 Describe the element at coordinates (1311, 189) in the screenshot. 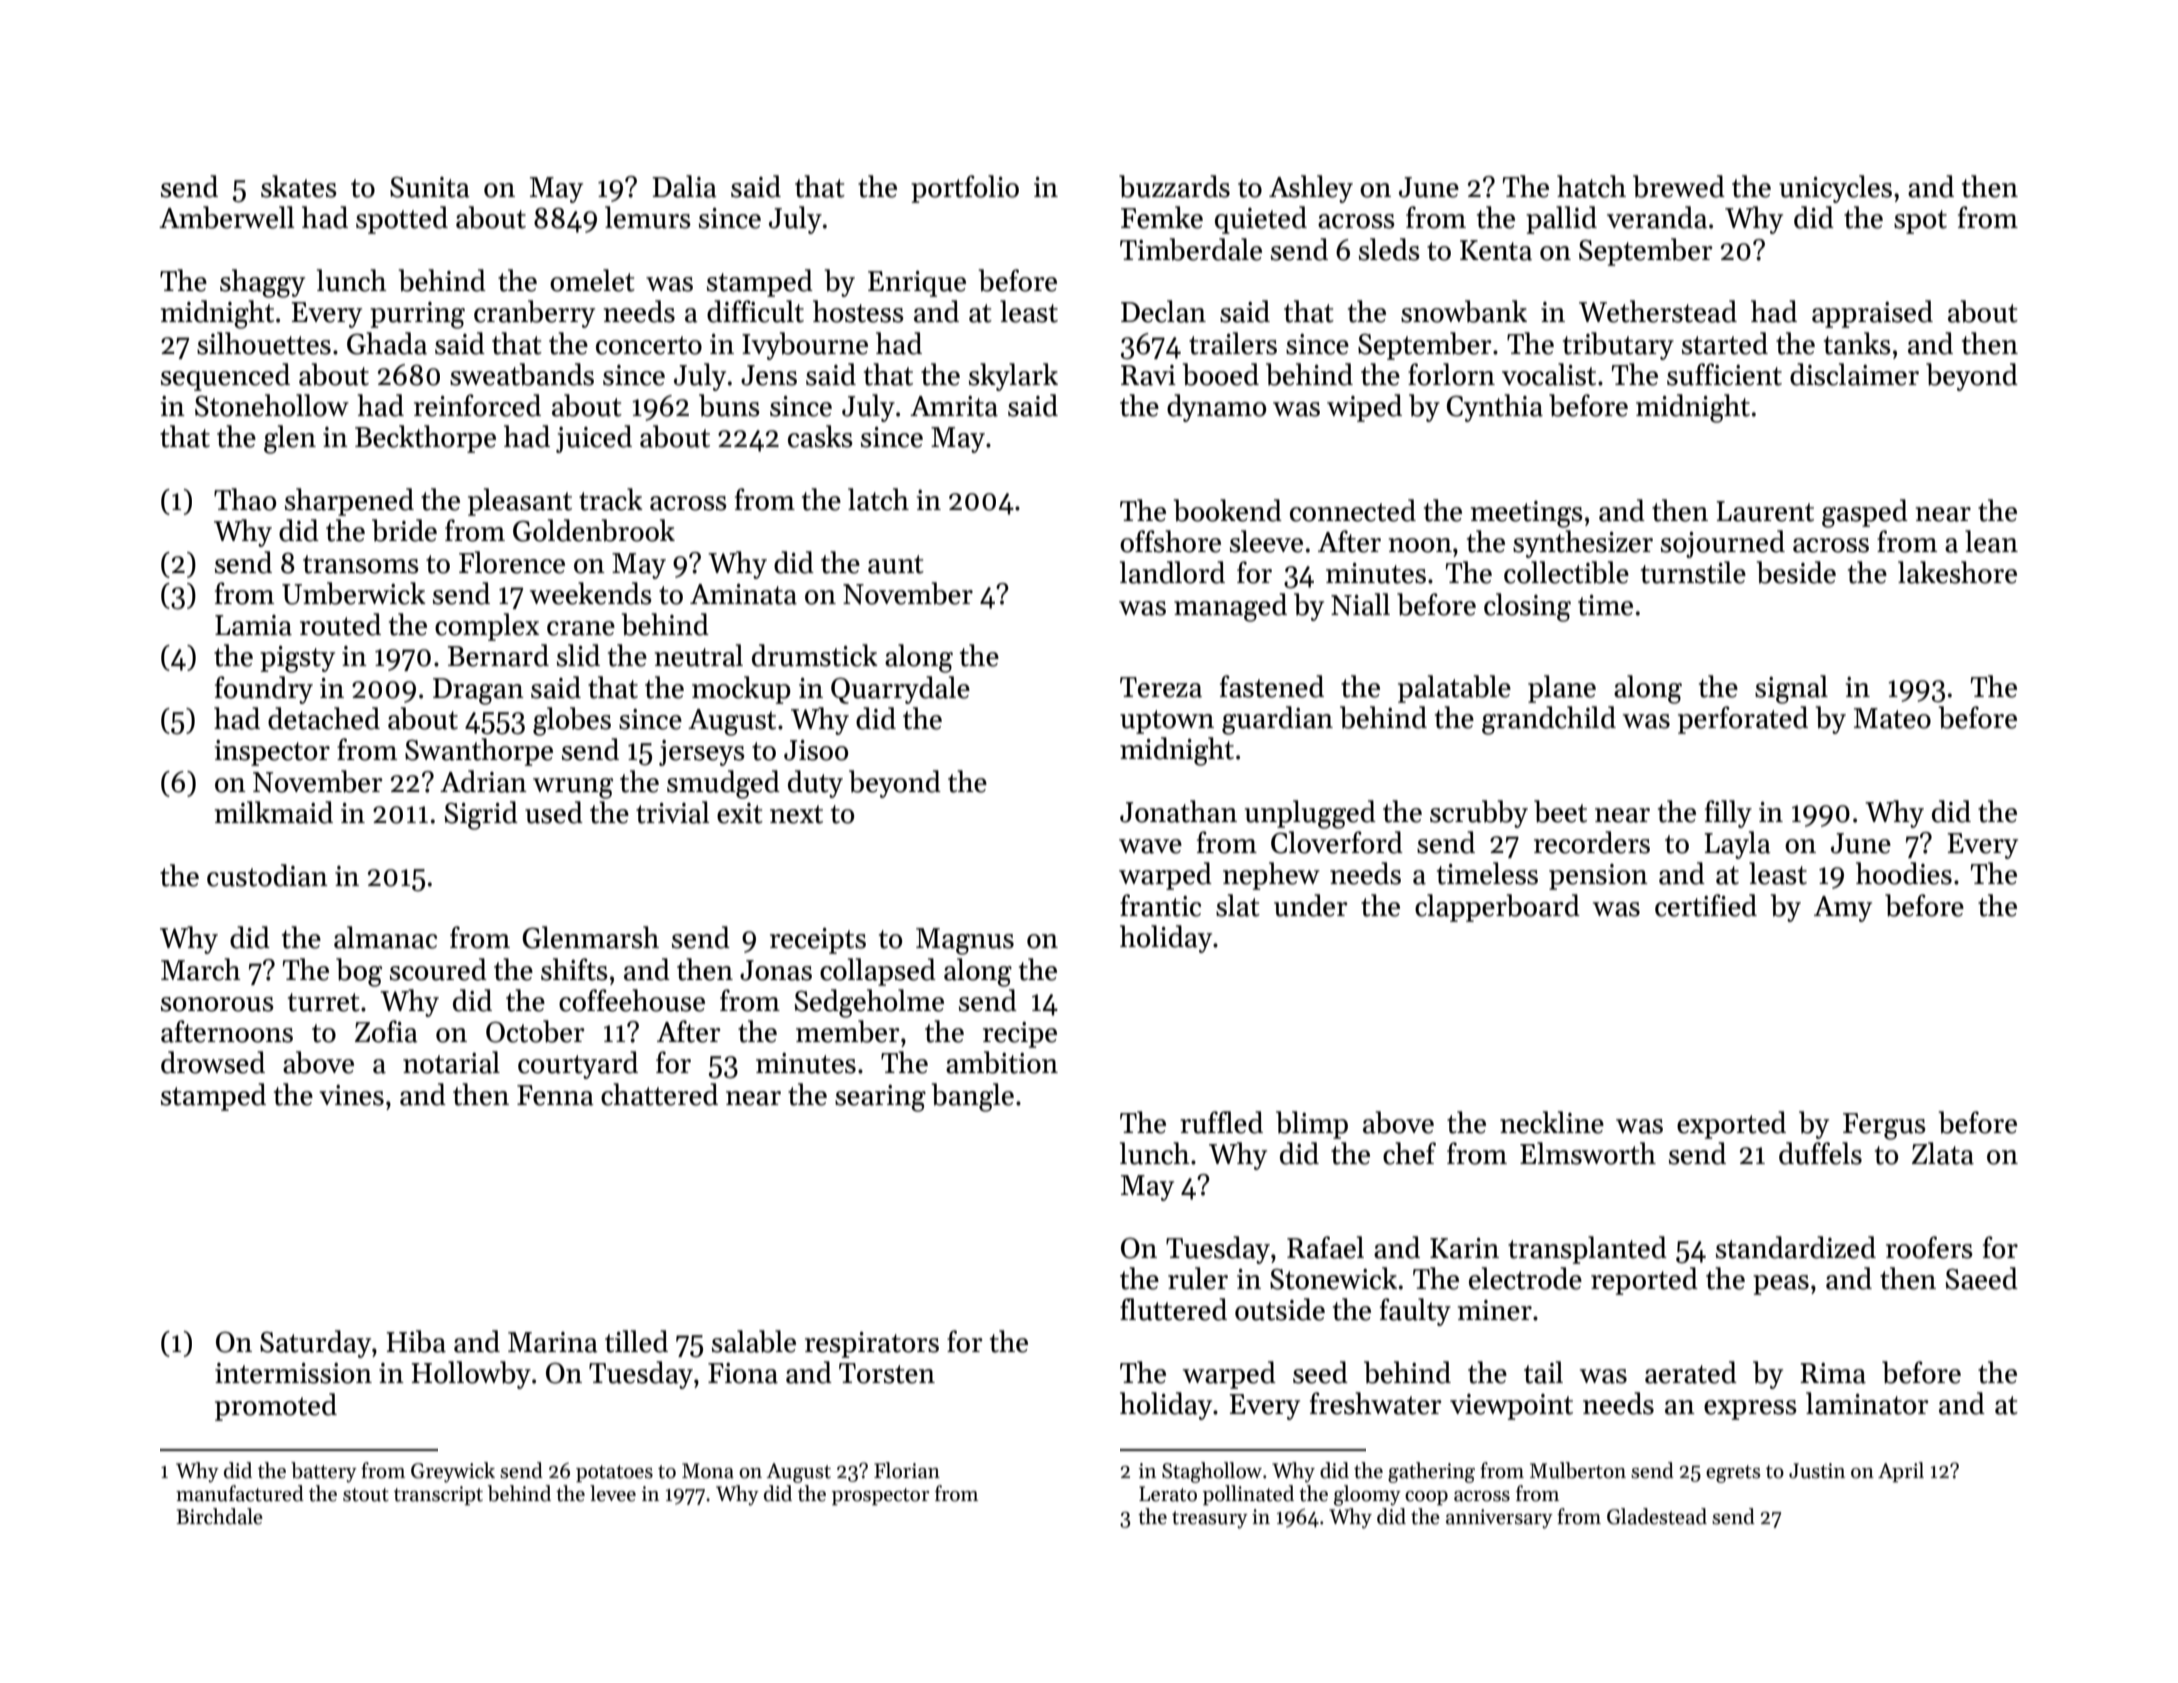

I see `Ashley` at that location.
